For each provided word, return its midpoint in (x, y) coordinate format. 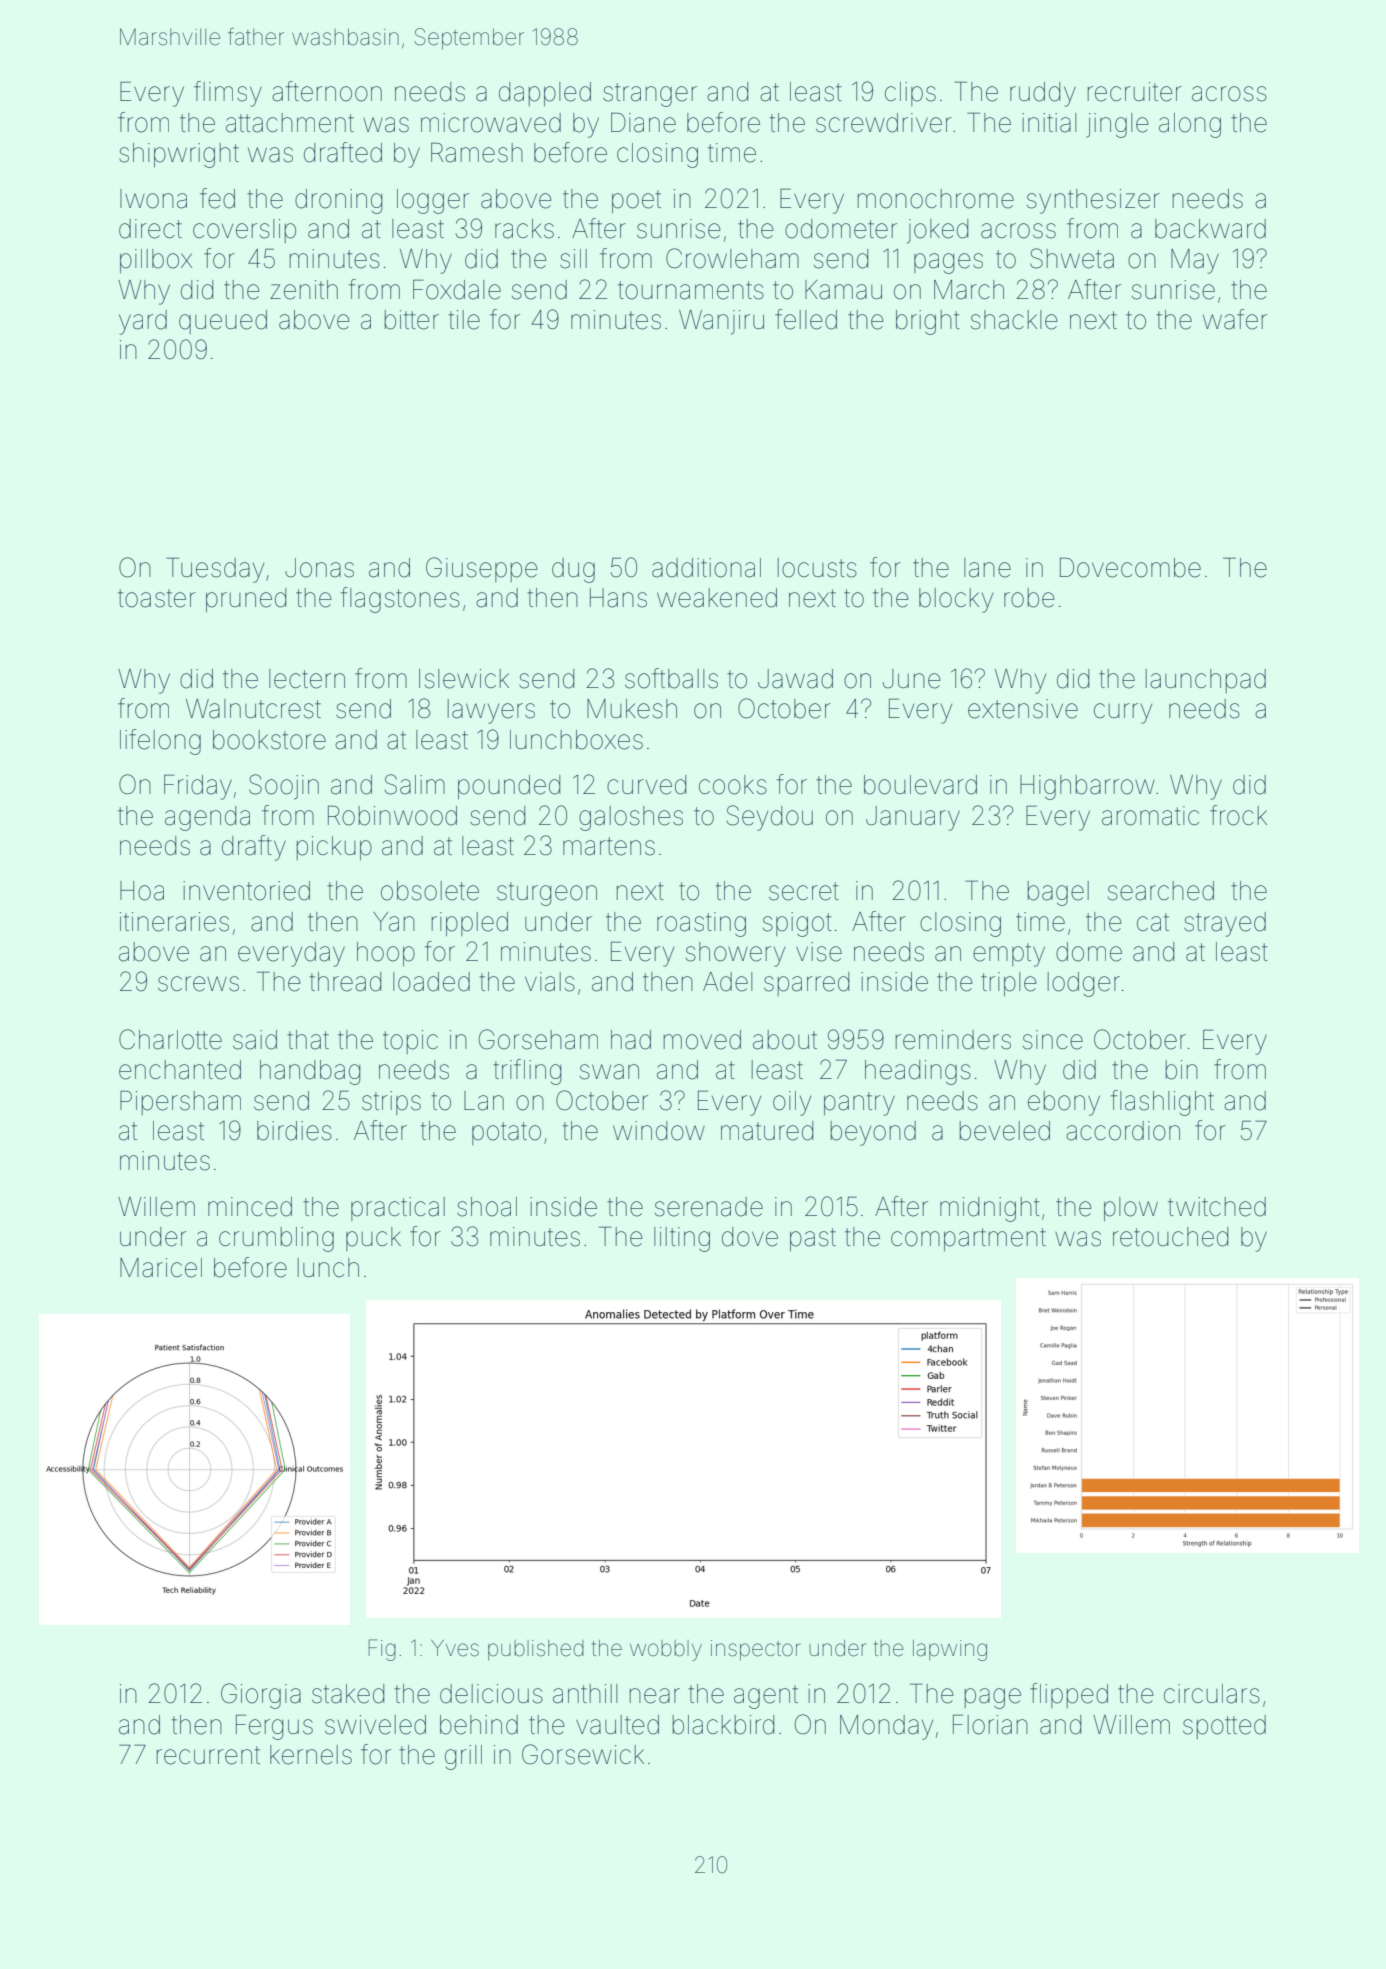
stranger (650, 95)
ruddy (1043, 94)
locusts (817, 568)
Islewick (464, 679)
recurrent (208, 1755)
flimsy (228, 94)
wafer (1235, 319)
